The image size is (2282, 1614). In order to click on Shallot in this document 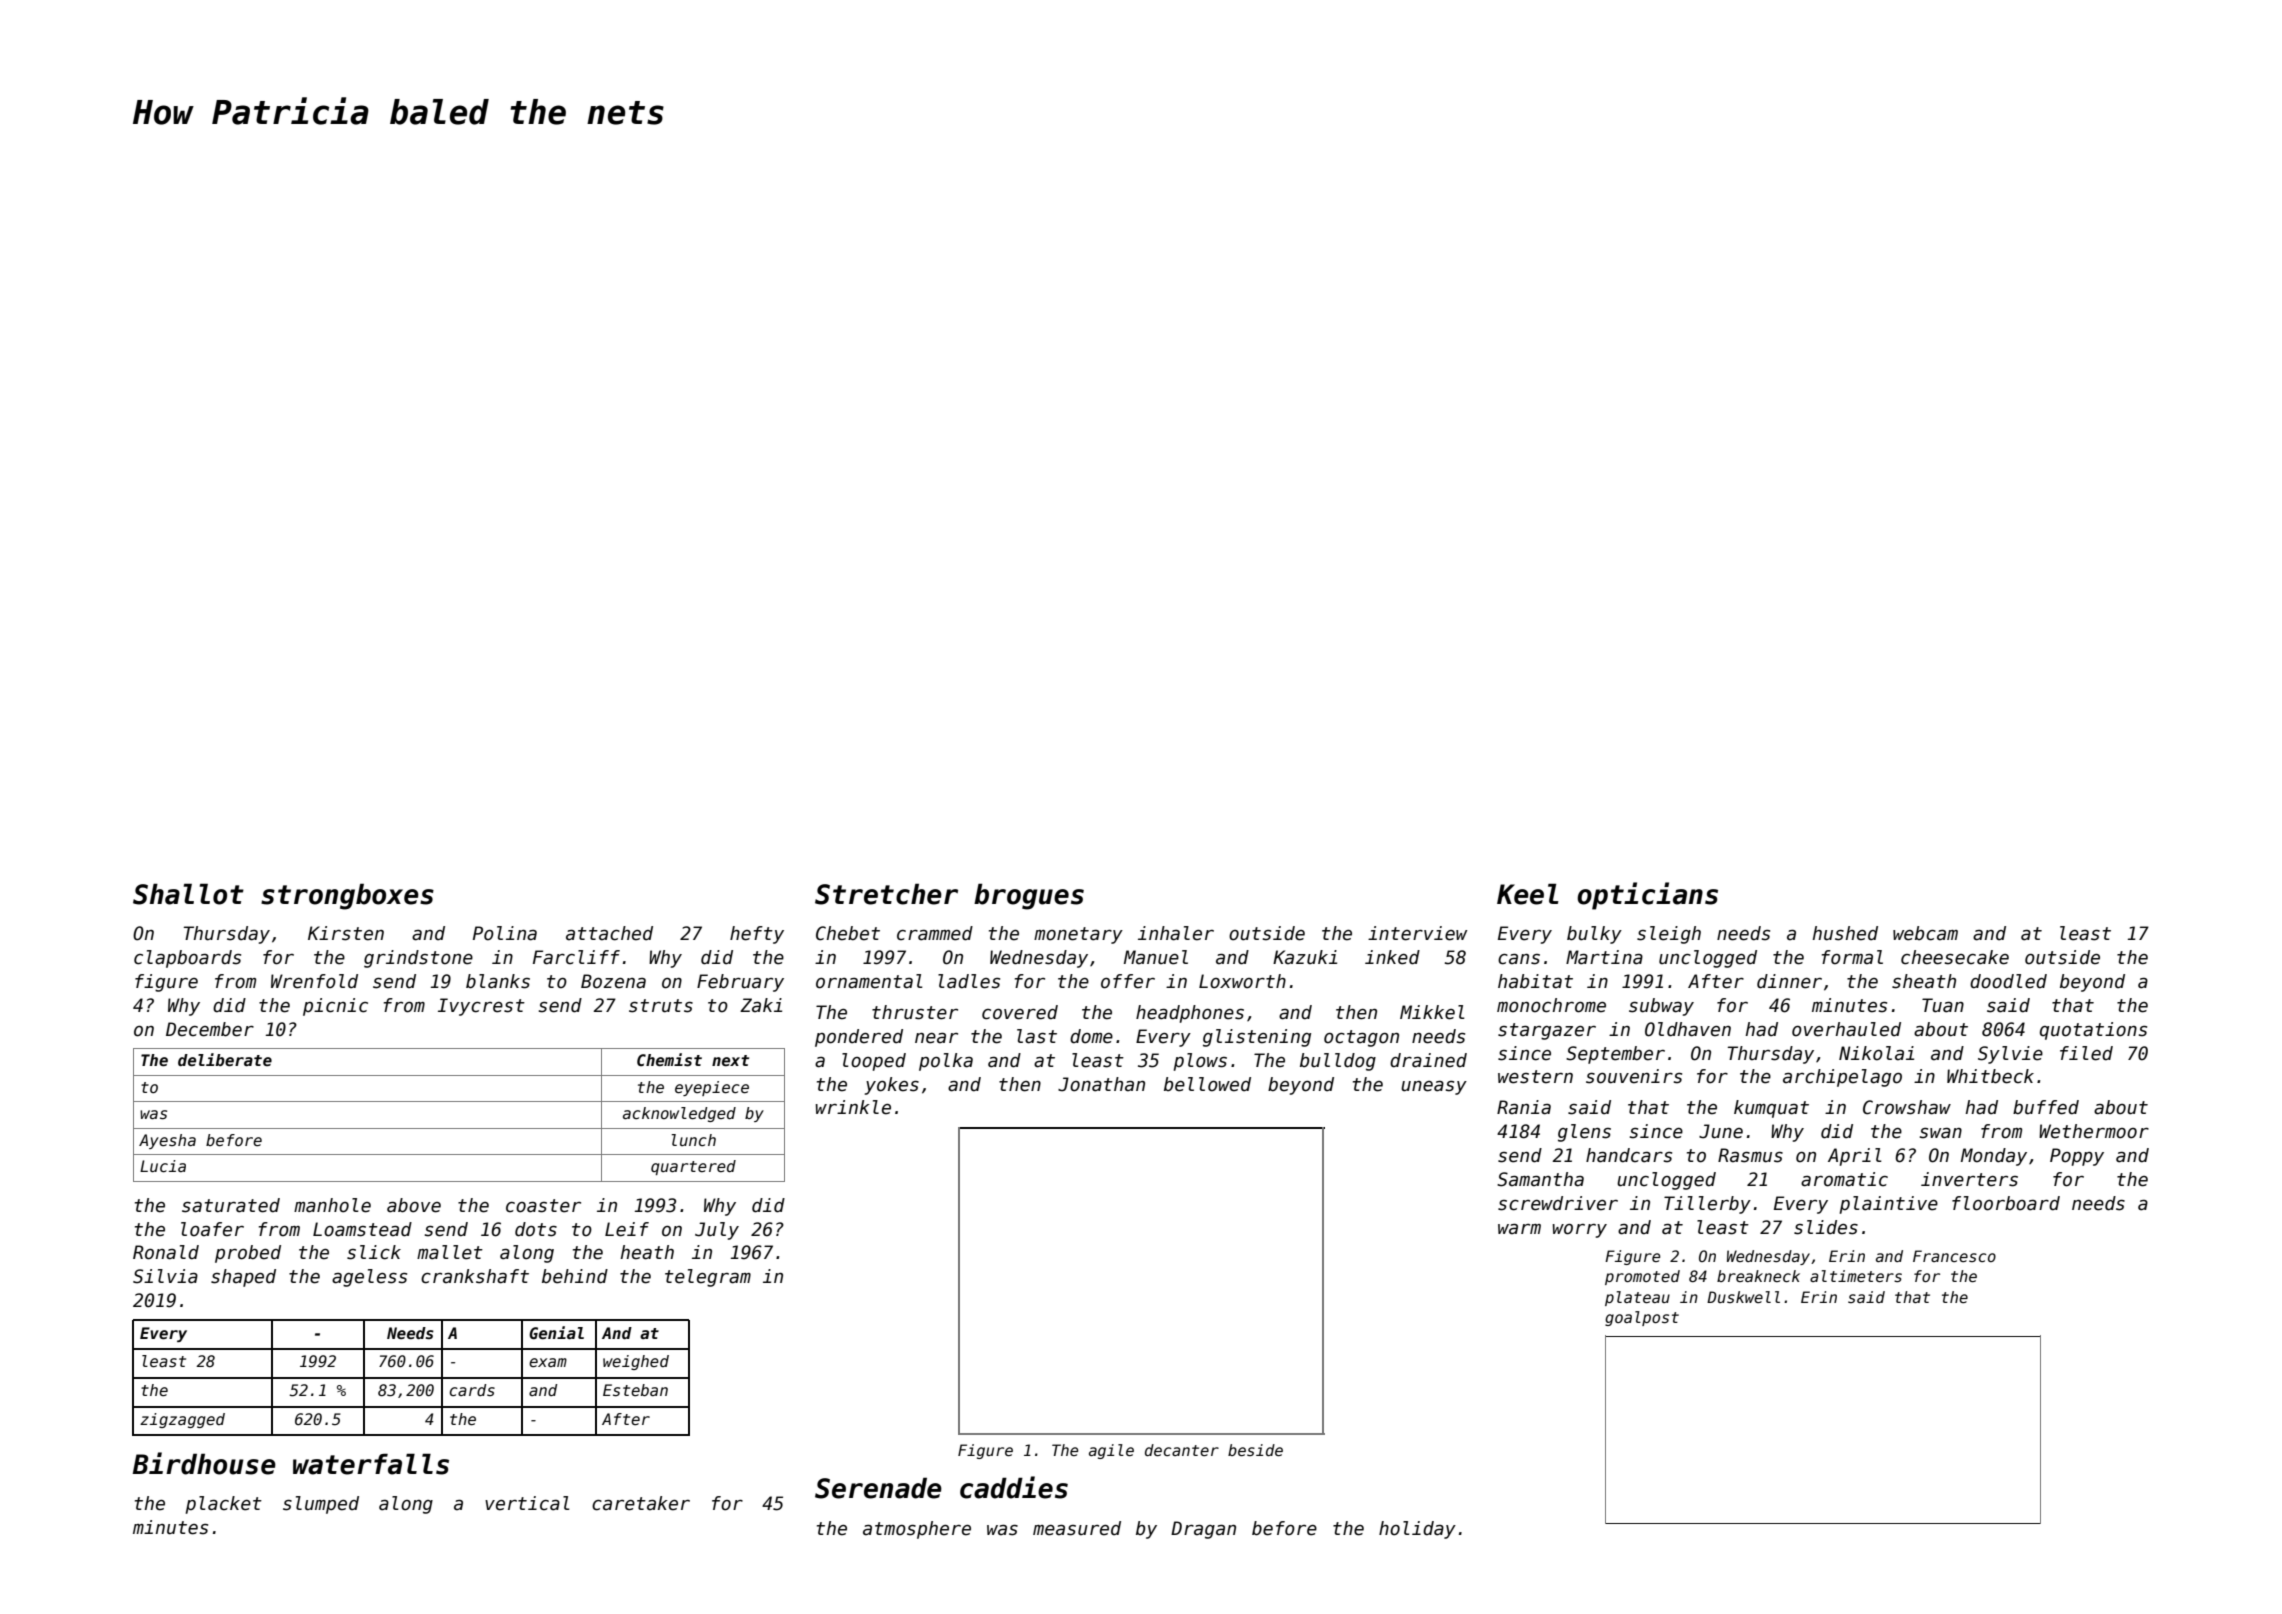, I will do `click(188, 894)`.
